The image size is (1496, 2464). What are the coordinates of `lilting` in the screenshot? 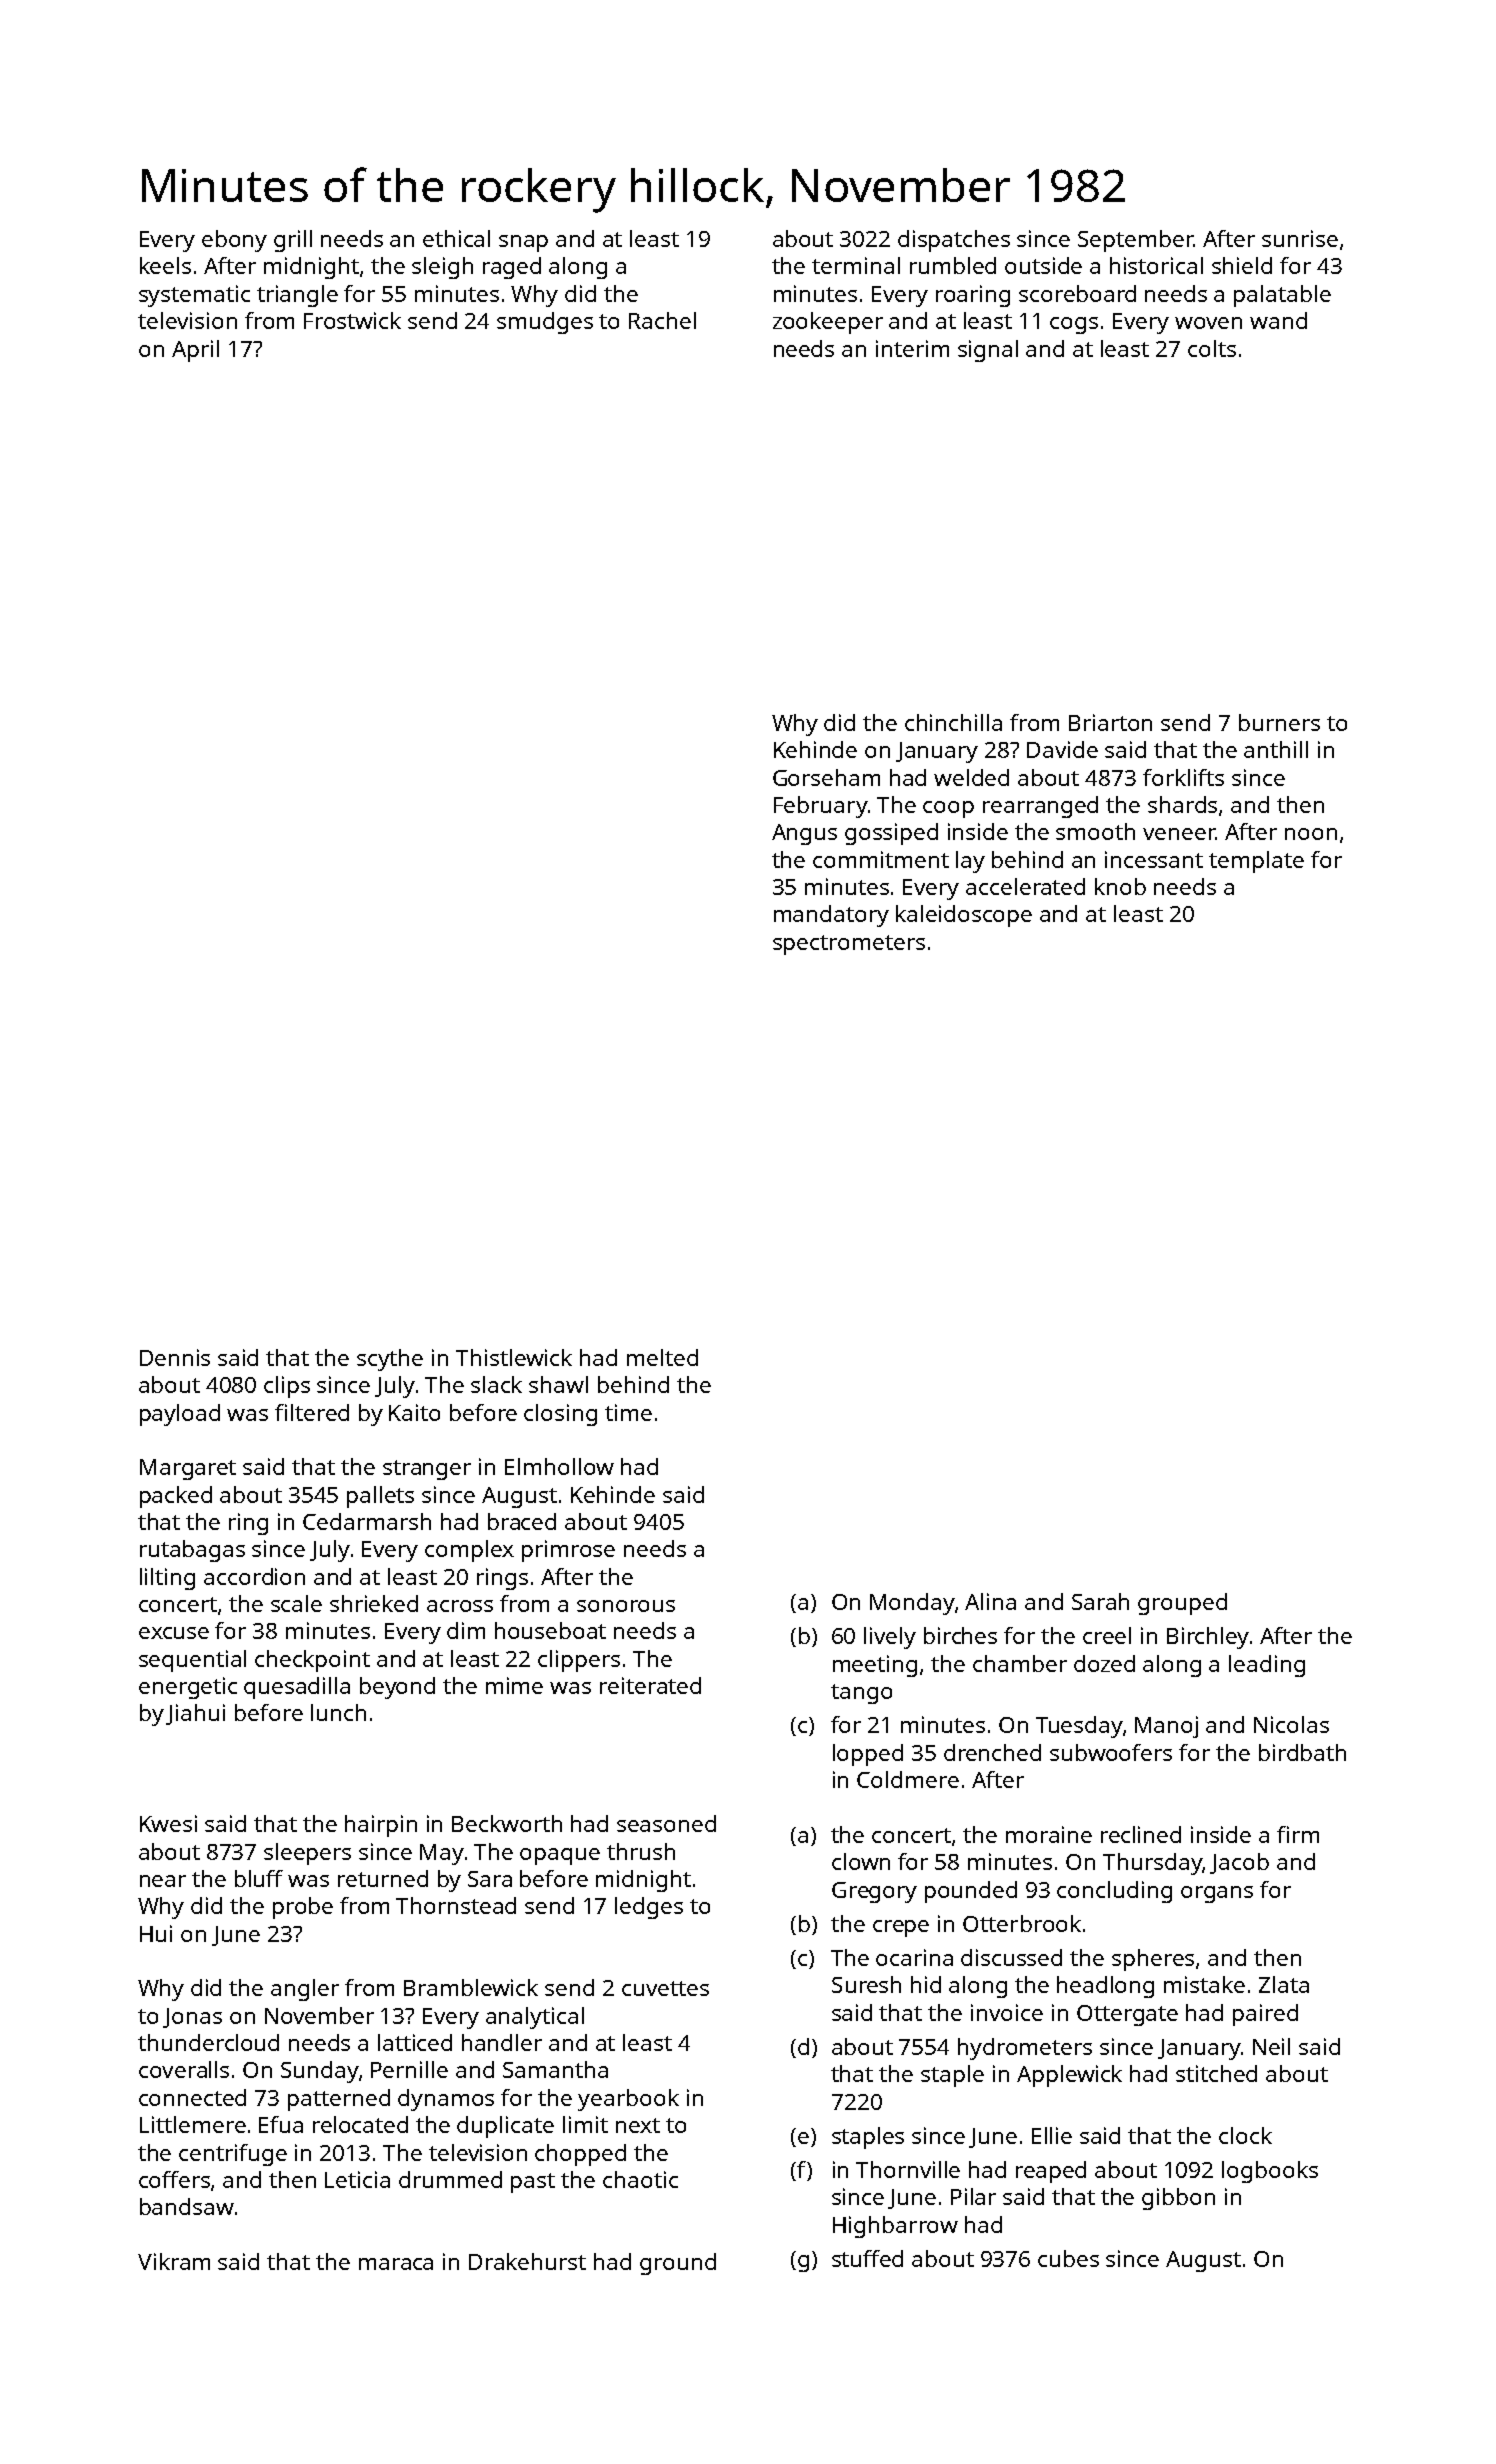 It's located at (167, 1579).
